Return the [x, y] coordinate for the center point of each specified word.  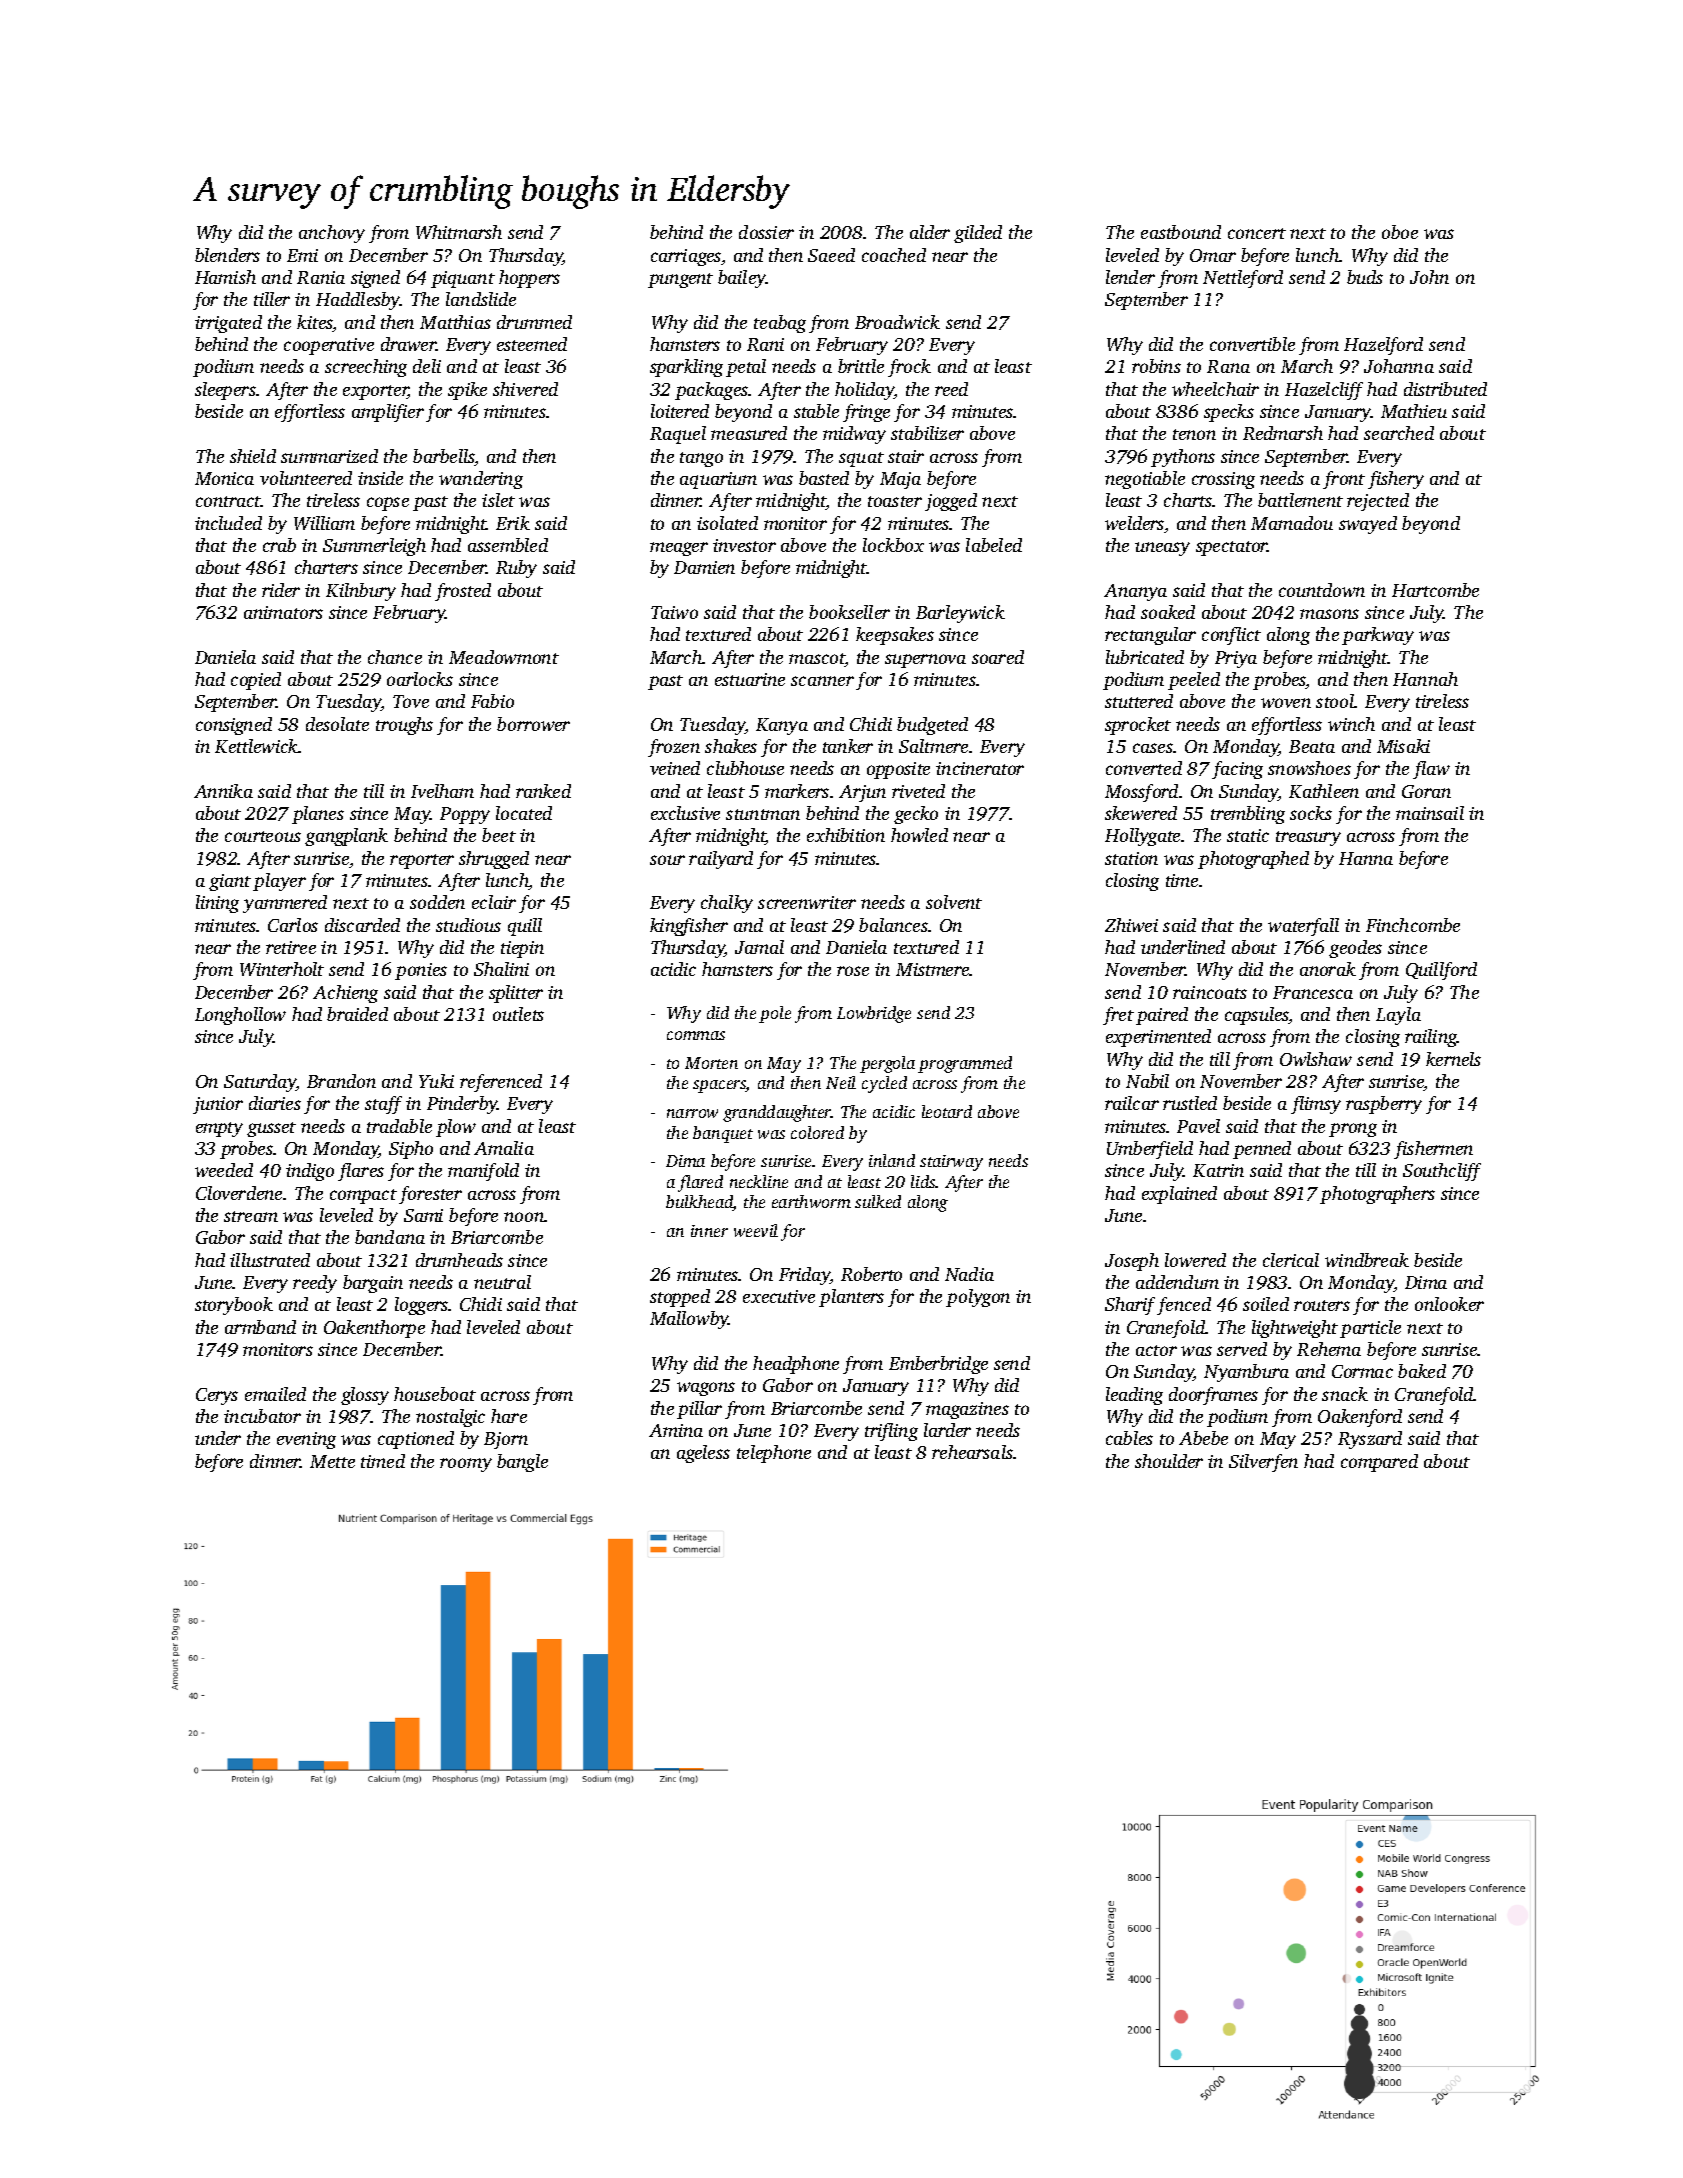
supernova [925, 661]
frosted [463, 592]
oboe [1400, 232]
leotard [947, 1111]
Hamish [225, 277]
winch [1351, 724]
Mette [332, 1461]
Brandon [341, 1081]
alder [930, 232]
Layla [1398, 1016]
